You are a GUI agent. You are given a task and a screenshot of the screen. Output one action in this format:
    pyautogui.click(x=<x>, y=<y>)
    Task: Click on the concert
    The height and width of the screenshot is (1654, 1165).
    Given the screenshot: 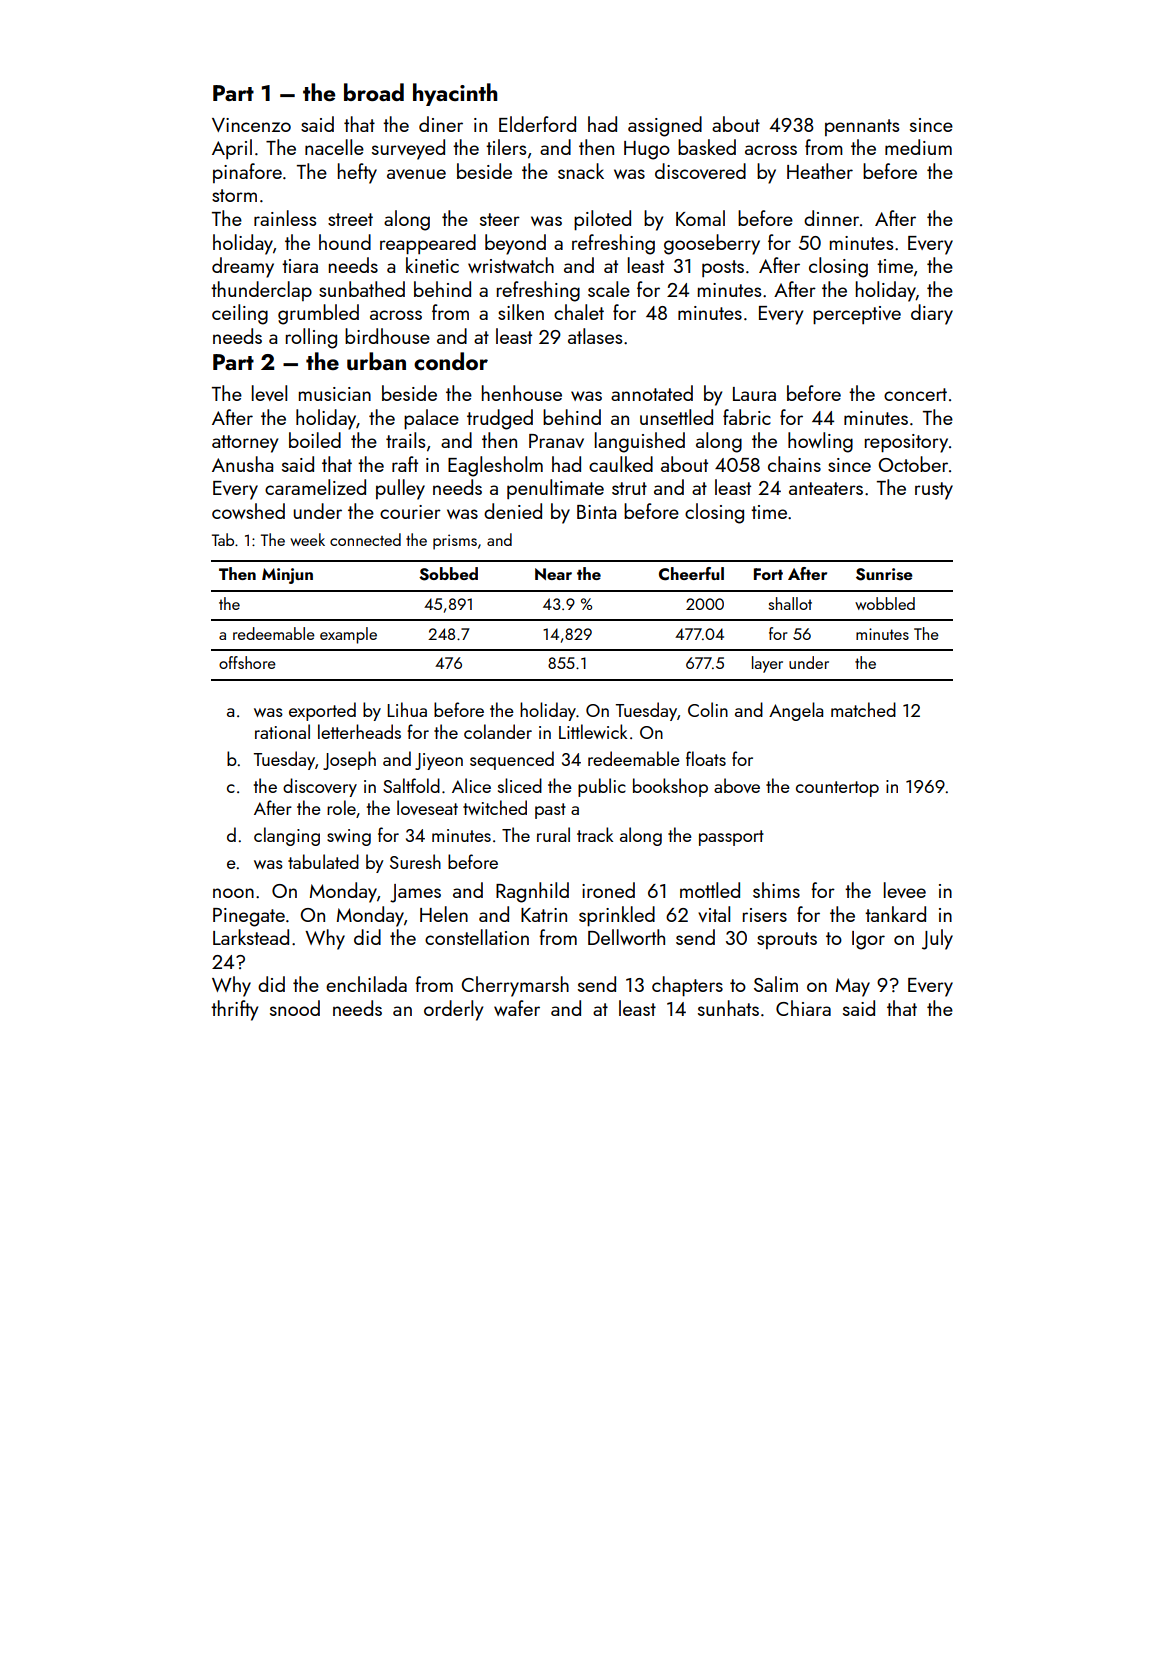 What is the action you would take?
    pyautogui.click(x=915, y=394)
